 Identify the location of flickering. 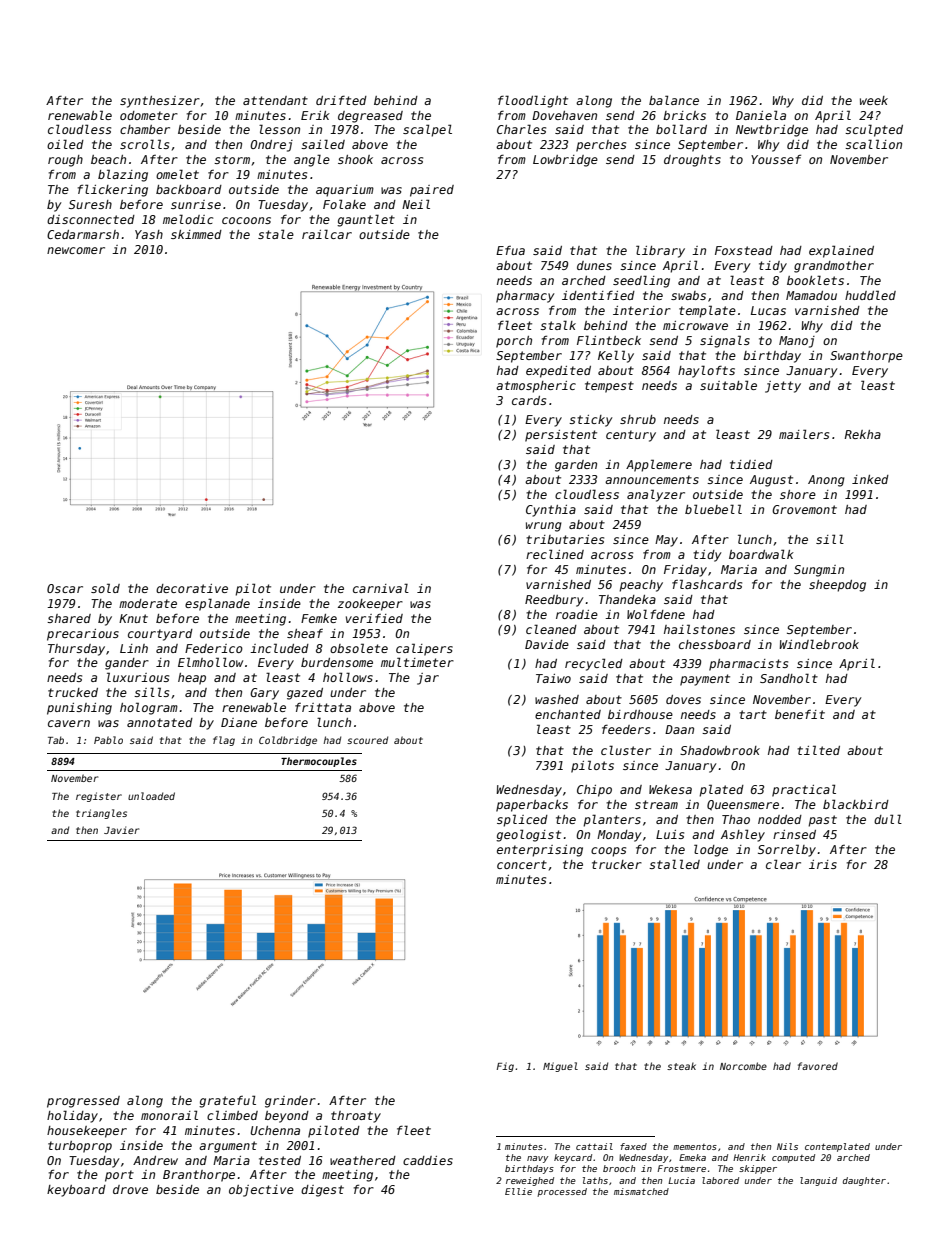
(113, 190).
